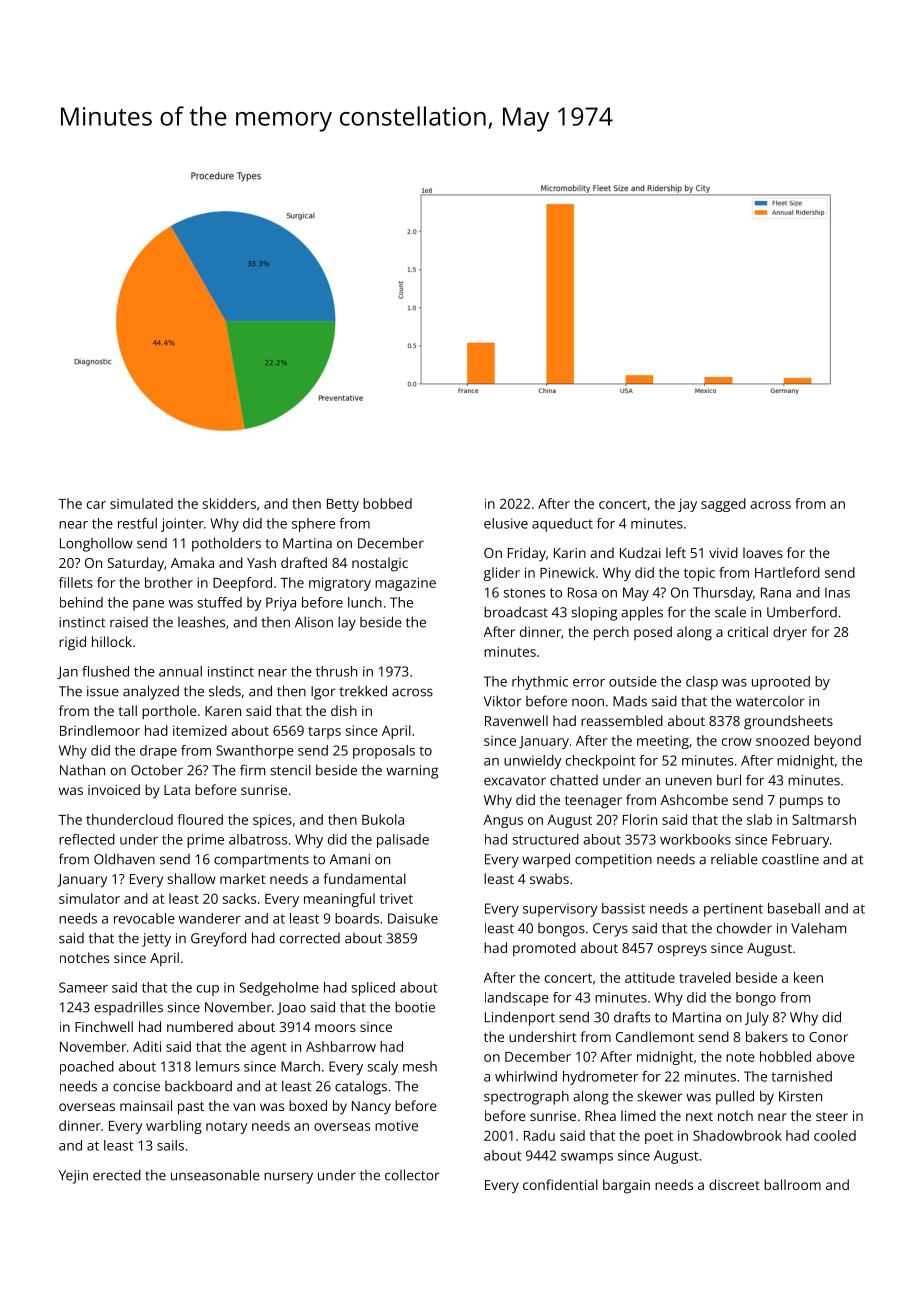  I want to click on nostalgic, so click(380, 564).
